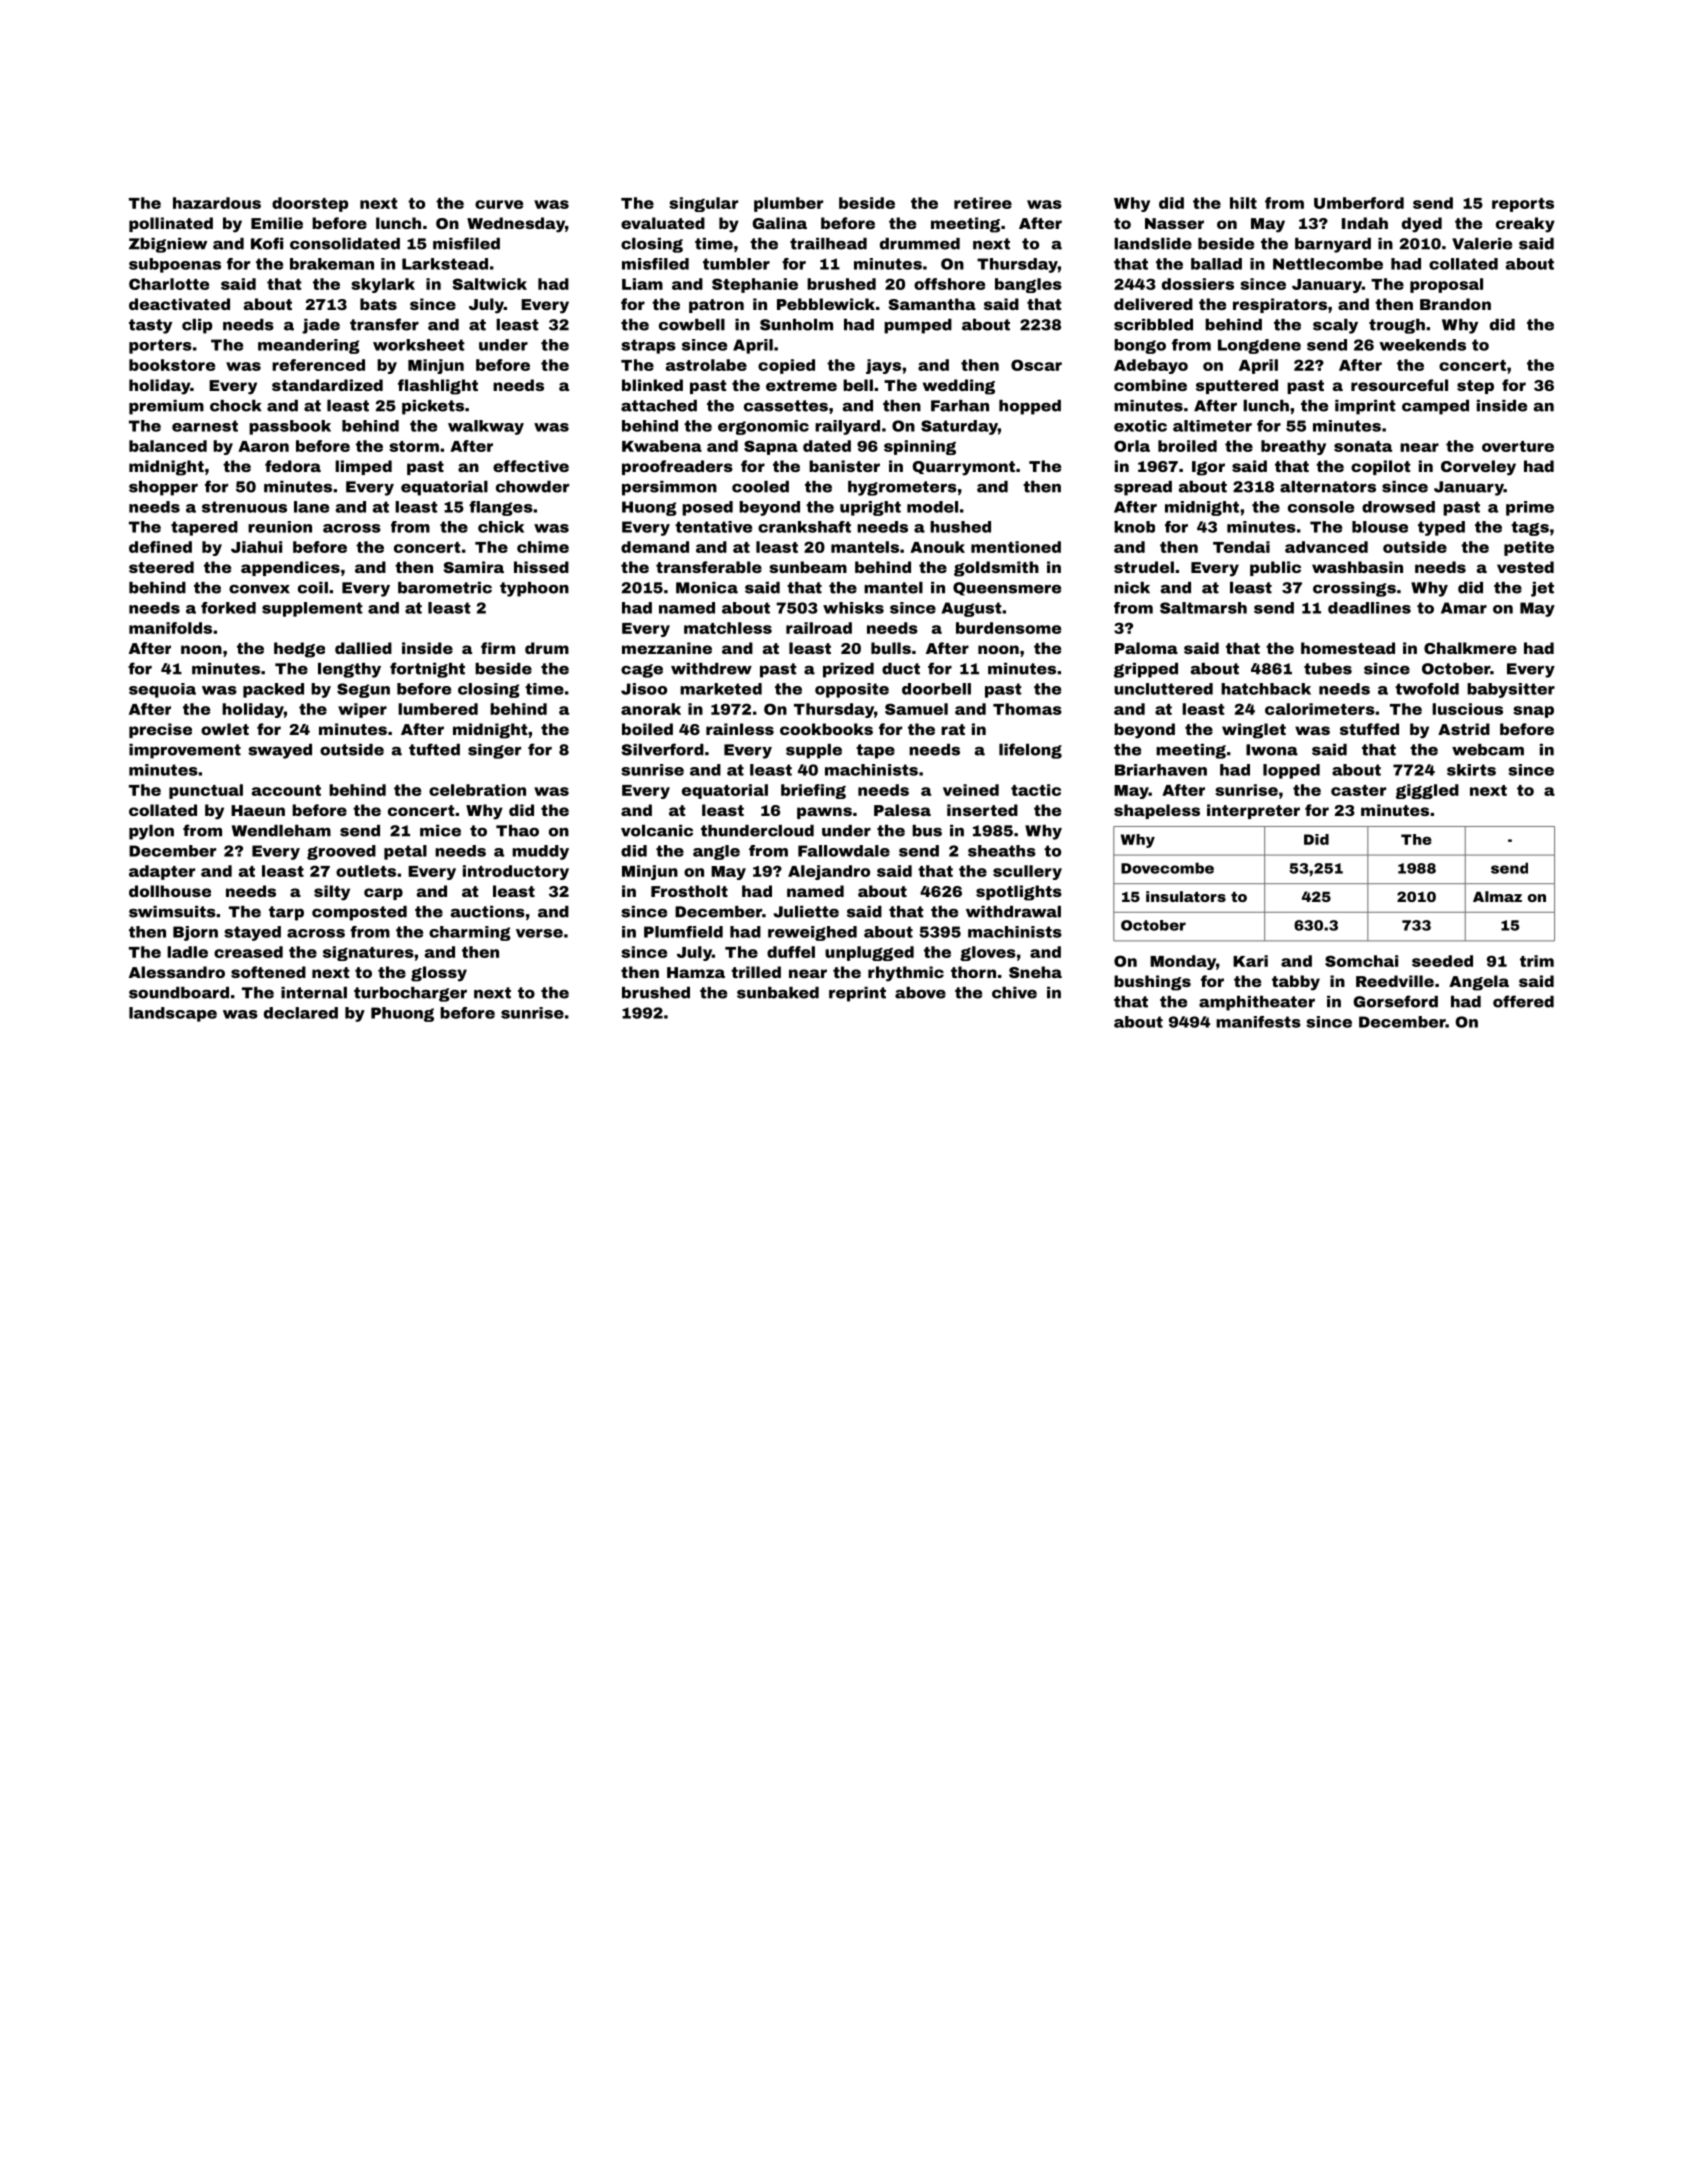 The height and width of the screenshot is (2178, 1683). What do you see at coordinates (788, 204) in the screenshot?
I see `plumber` at bounding box center [788, 204].
